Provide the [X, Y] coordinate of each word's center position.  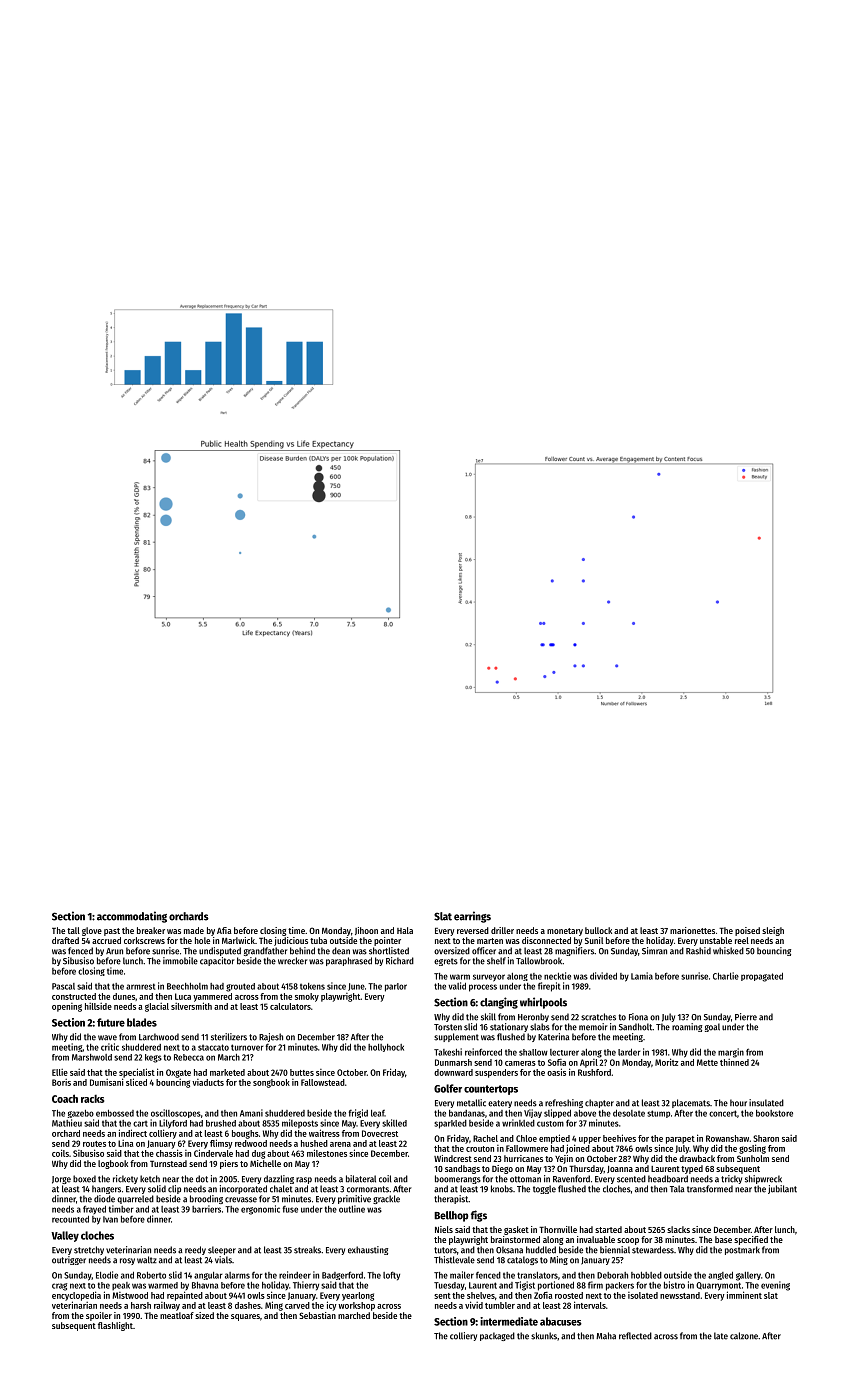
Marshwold [92, 1057]
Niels [444, 1229]
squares [245, 1317]
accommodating [132, 917]
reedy [195, 1250]
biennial [615, 1250]
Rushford [594, 1072]
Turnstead [168, 1163]
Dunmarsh [453, 1062]
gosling [752, 1149]
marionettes [692, 930]
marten [490, 941]
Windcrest [453, 1158]
